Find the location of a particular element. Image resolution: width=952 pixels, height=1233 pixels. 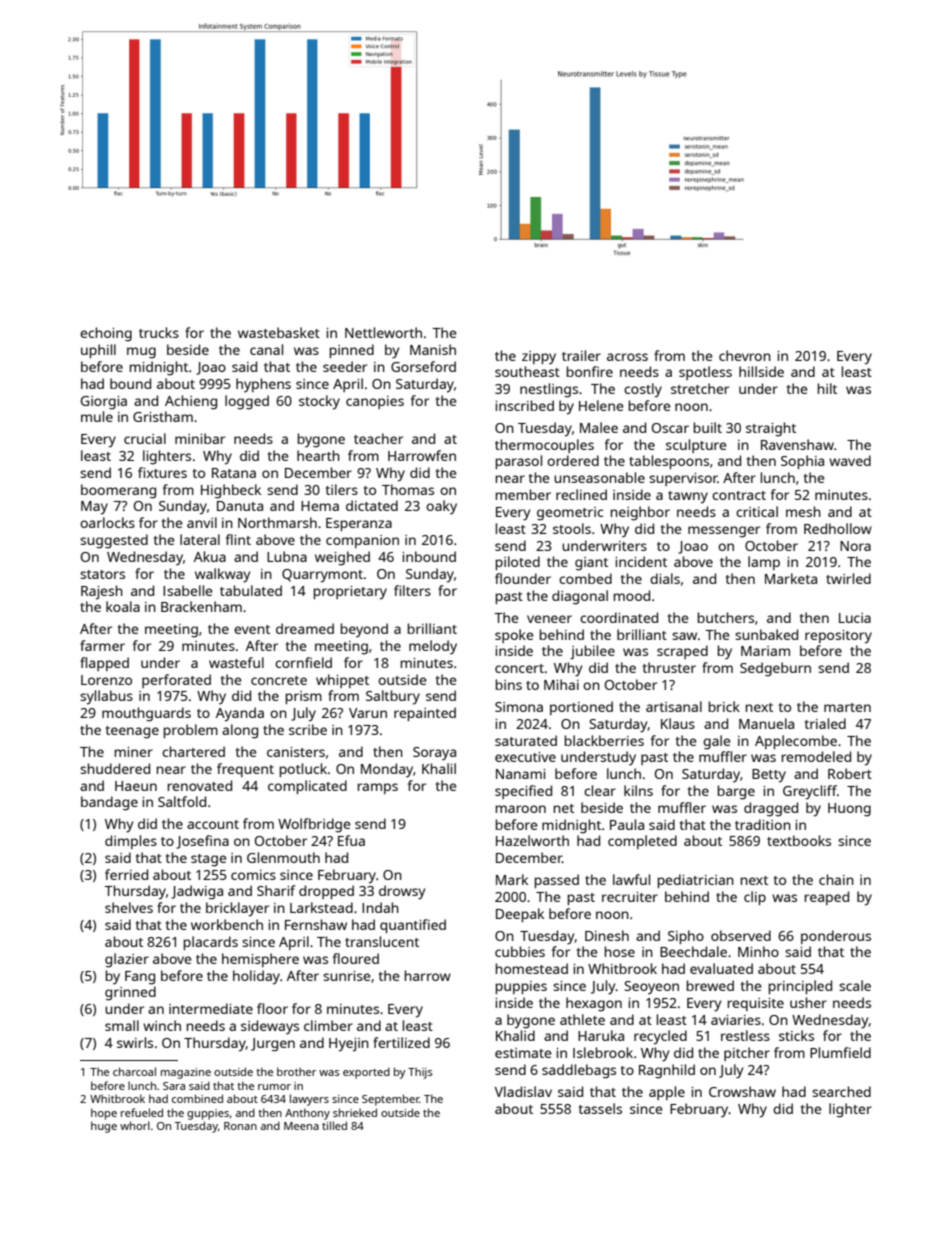

thruster is located at coordinates (669, 667).
